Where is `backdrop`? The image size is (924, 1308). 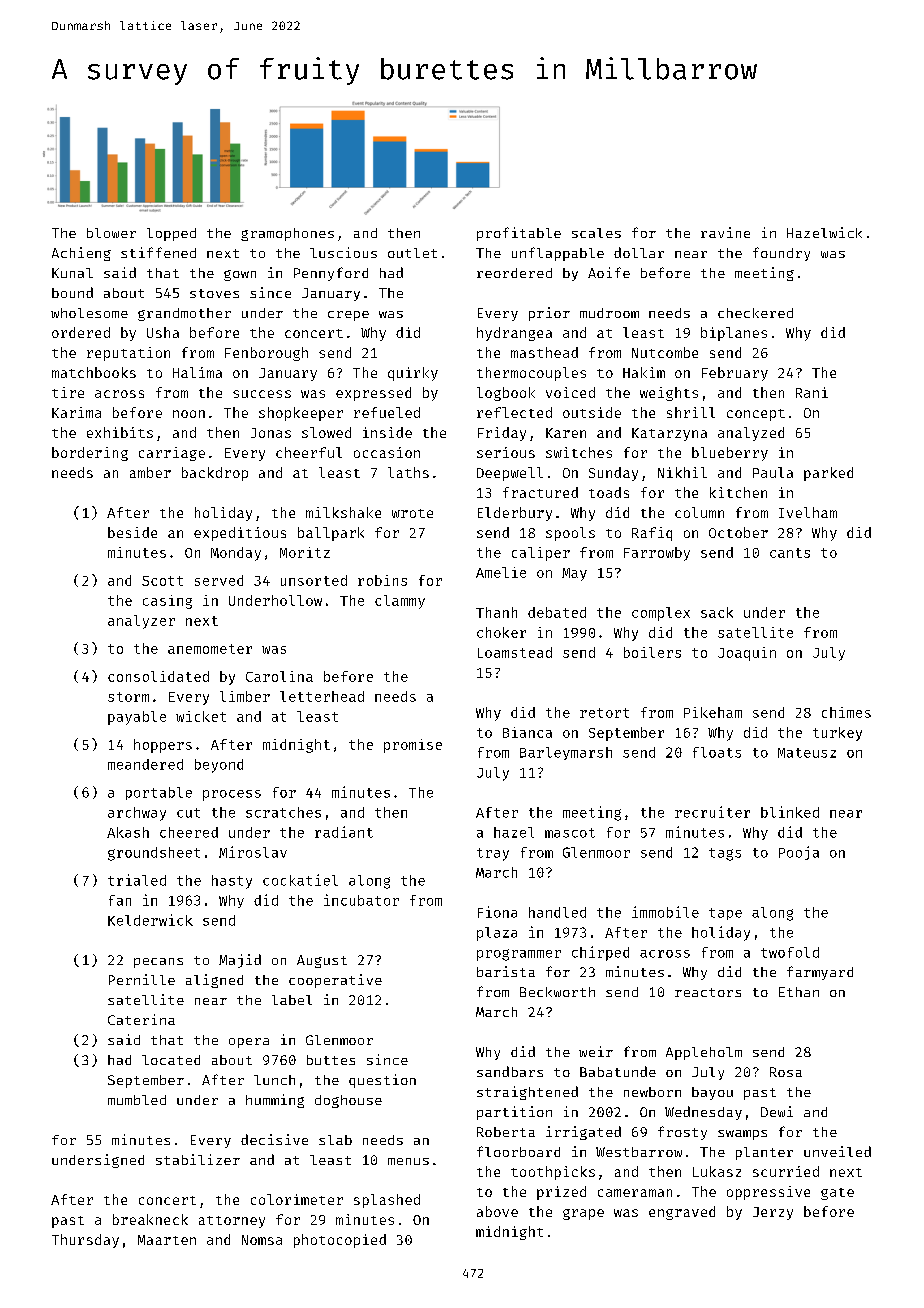 backdrop is located at coordinates (215, 474).
